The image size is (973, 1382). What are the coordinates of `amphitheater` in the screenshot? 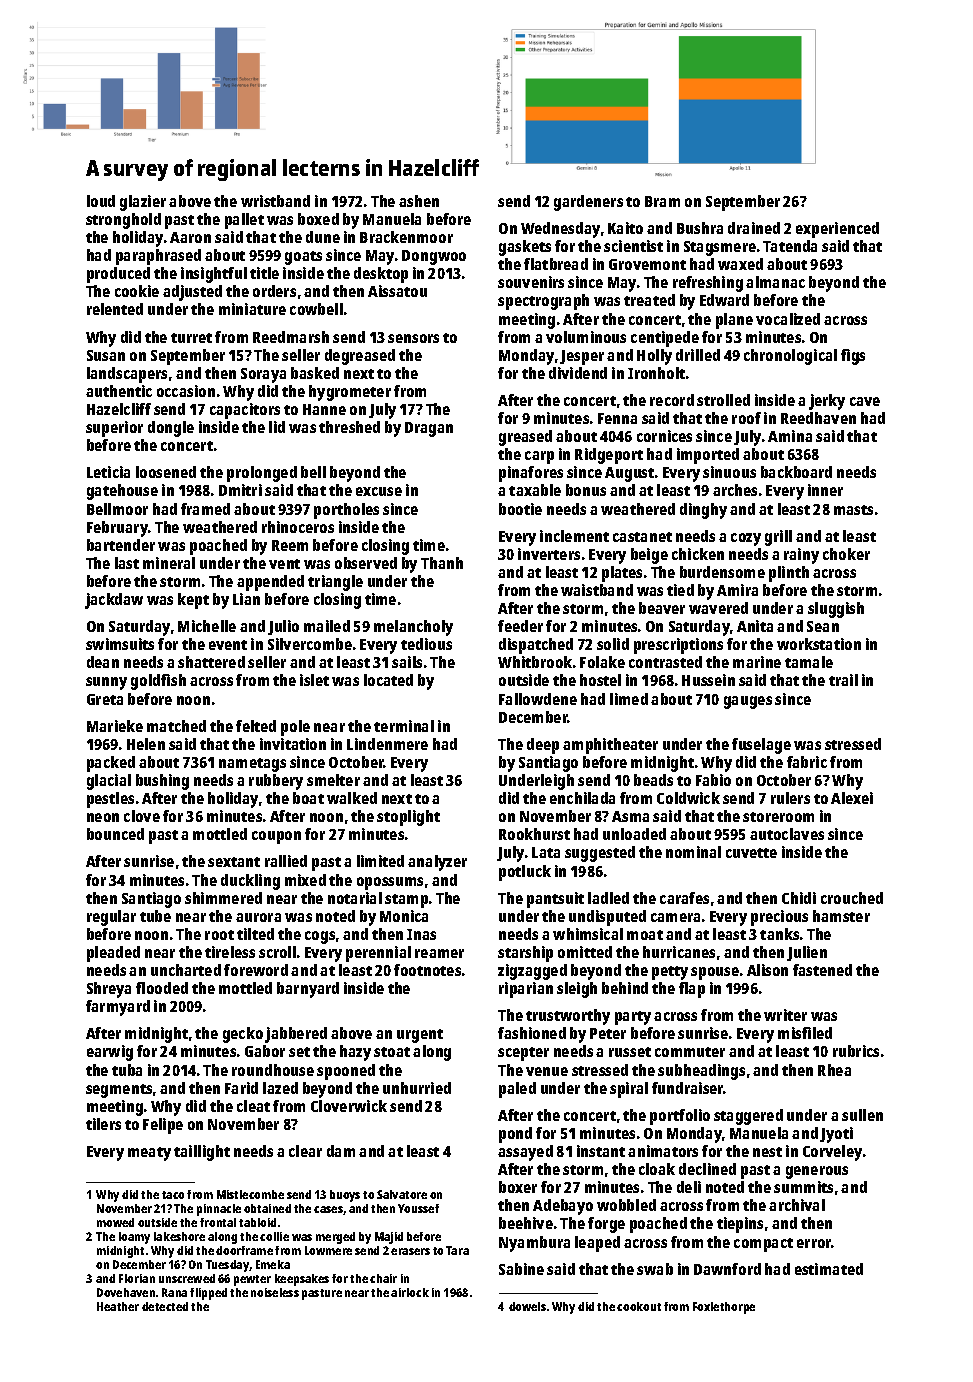 It's located at (610, 746).
